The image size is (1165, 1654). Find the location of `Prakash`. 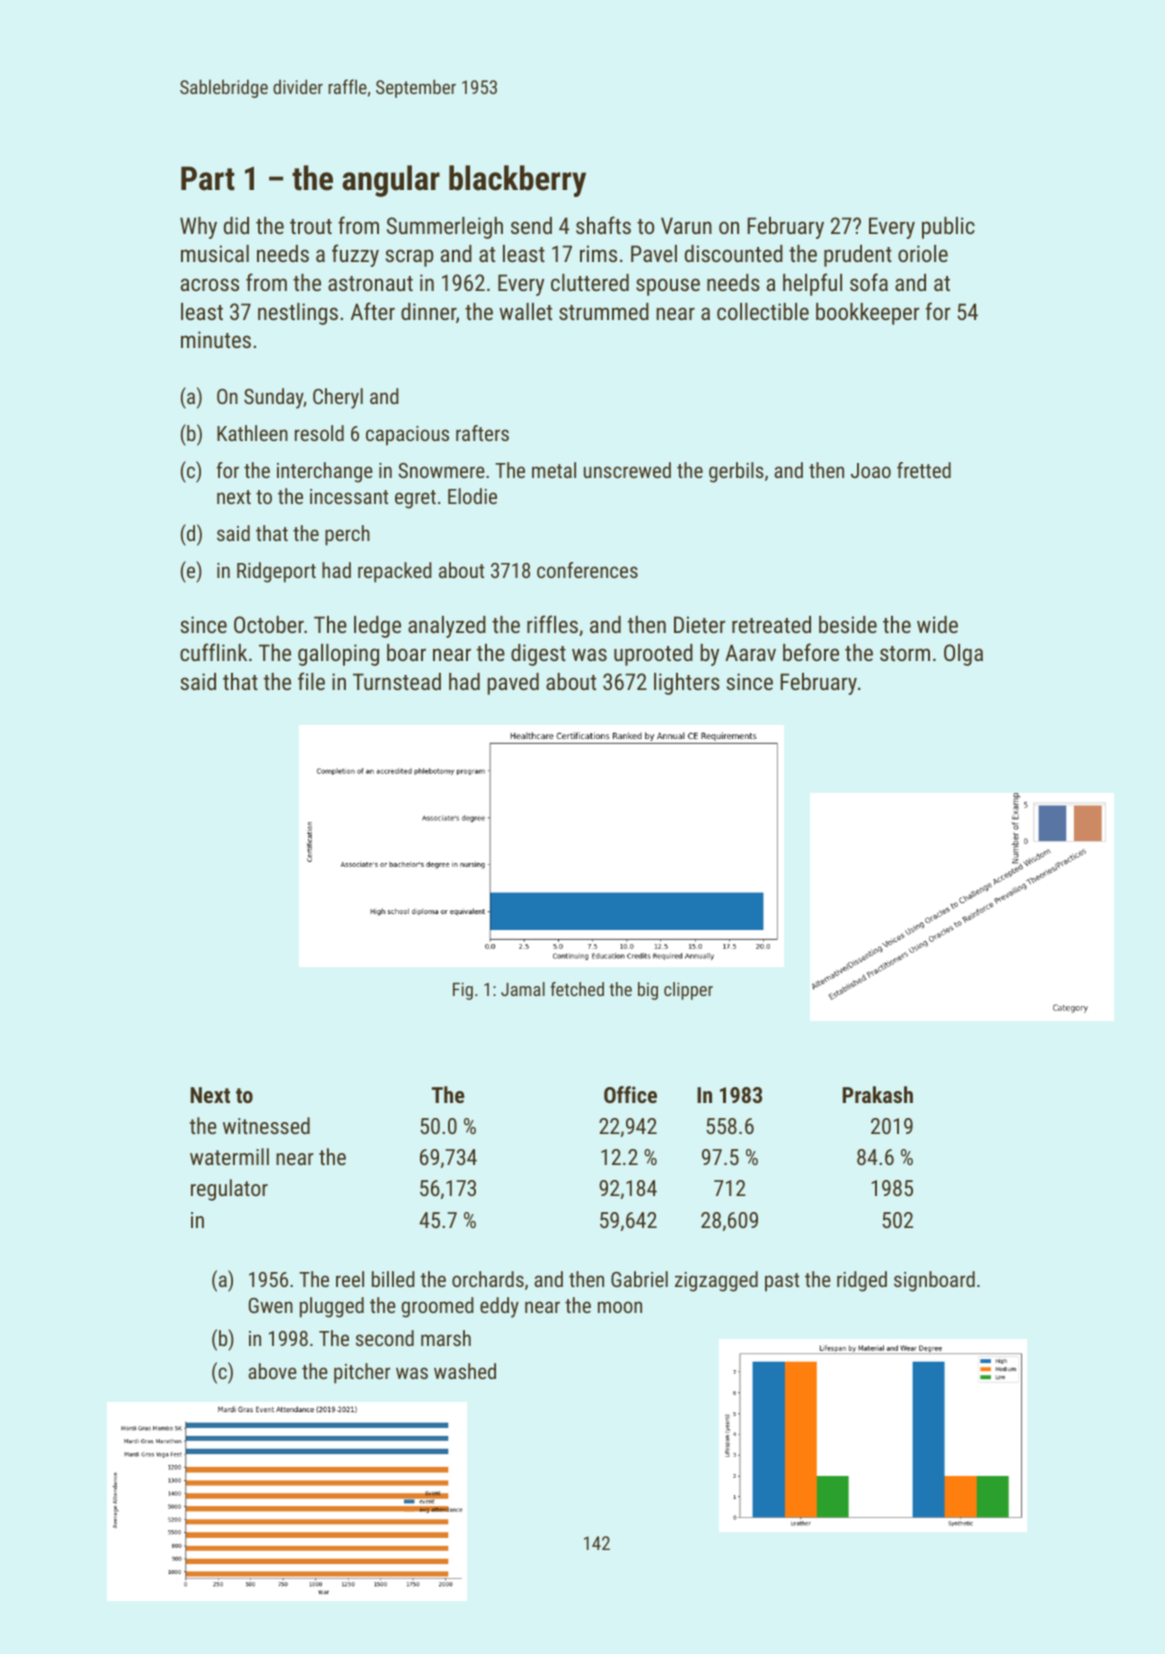

Prakash is located at coordinates (878, 1094).
